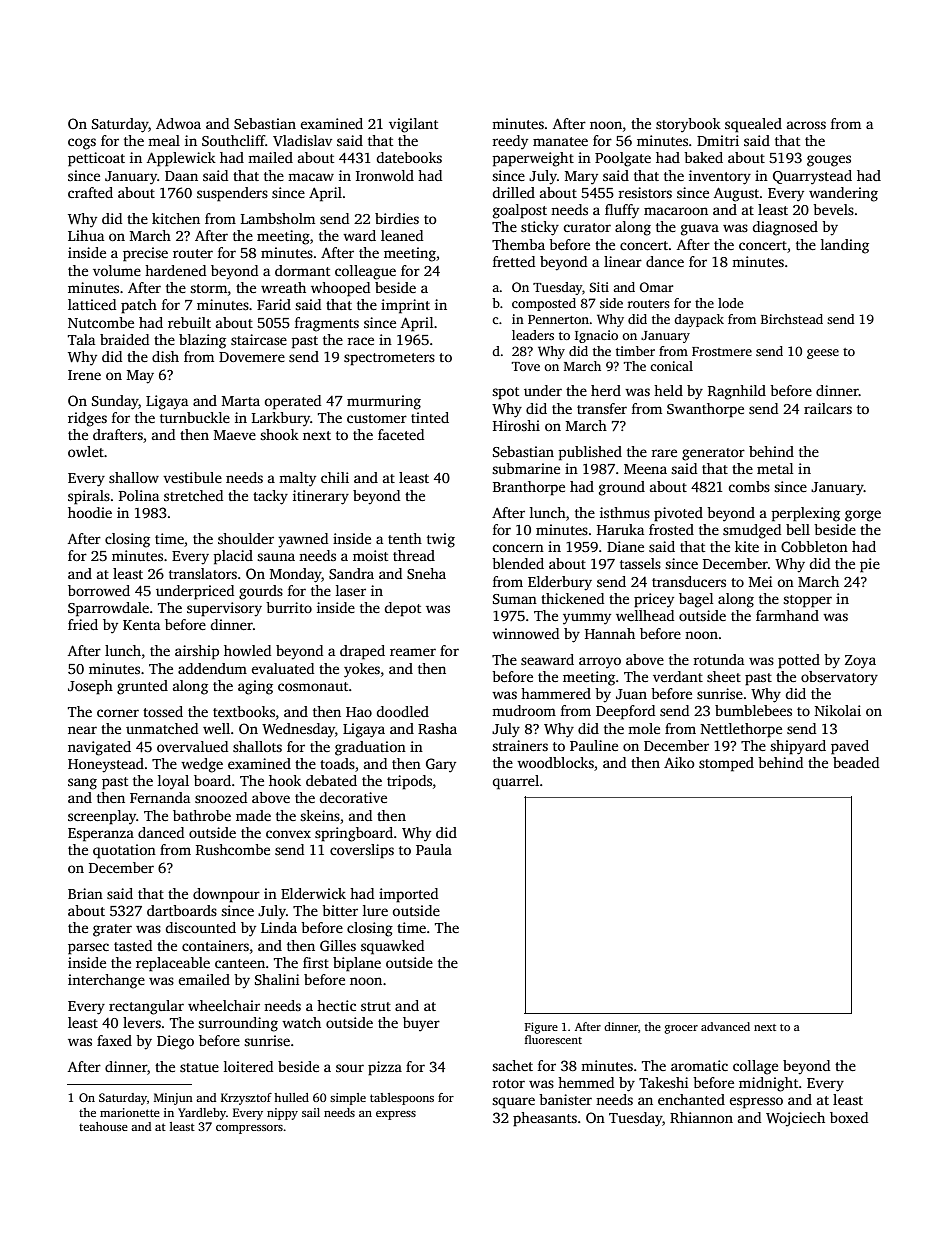 This document has width=952, height=1233. Describe the element at coordinates (806, 125) in the document. I see `across` at that location.
